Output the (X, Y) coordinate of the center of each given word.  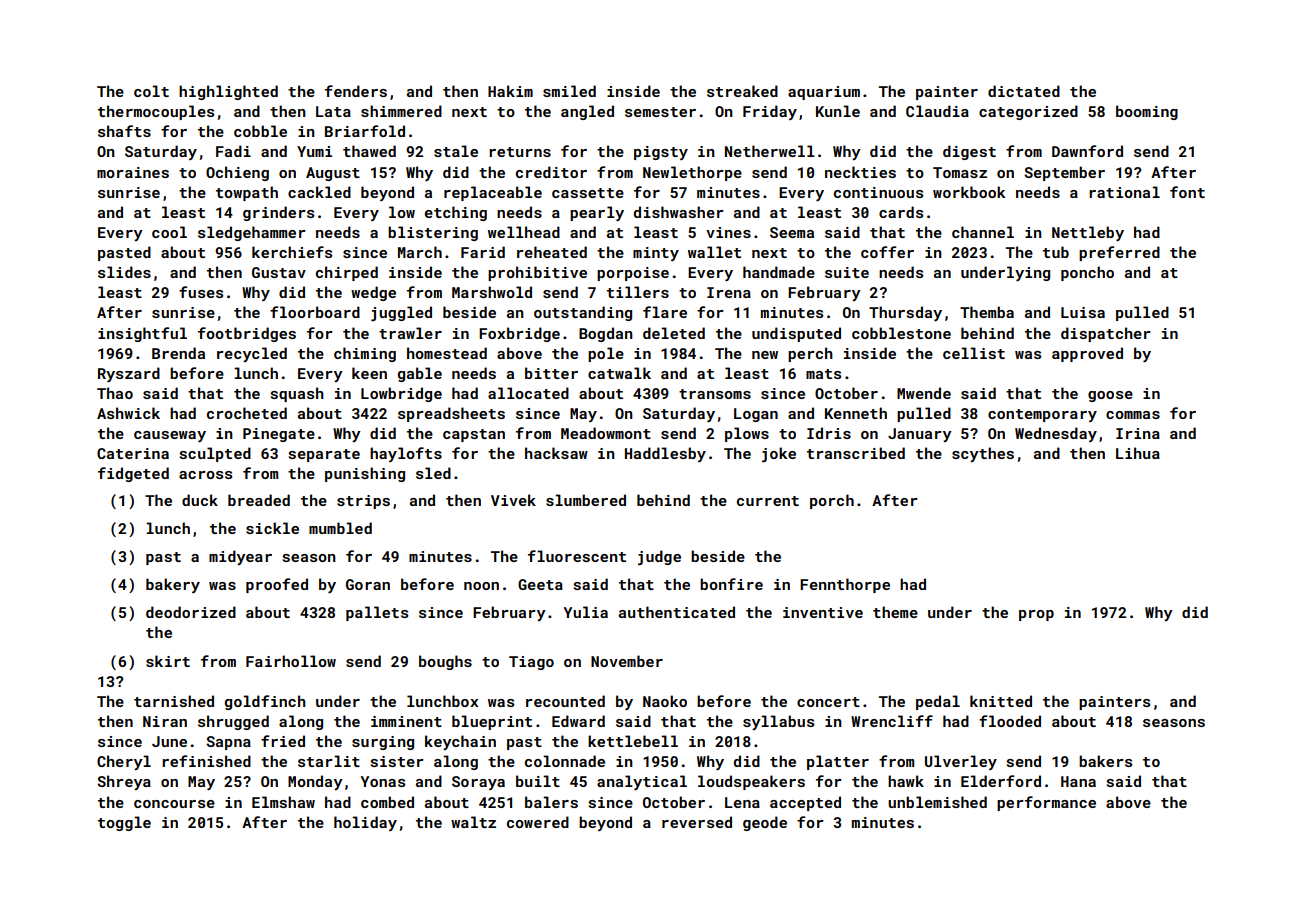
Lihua (1138, 453)
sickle (272, 528)
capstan (474, 435)
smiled (569, 91)
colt (151, 91)
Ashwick (128, 413)
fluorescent (577, 556)
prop (1036, 615)
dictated (1024, 91)
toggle (124, 823)
